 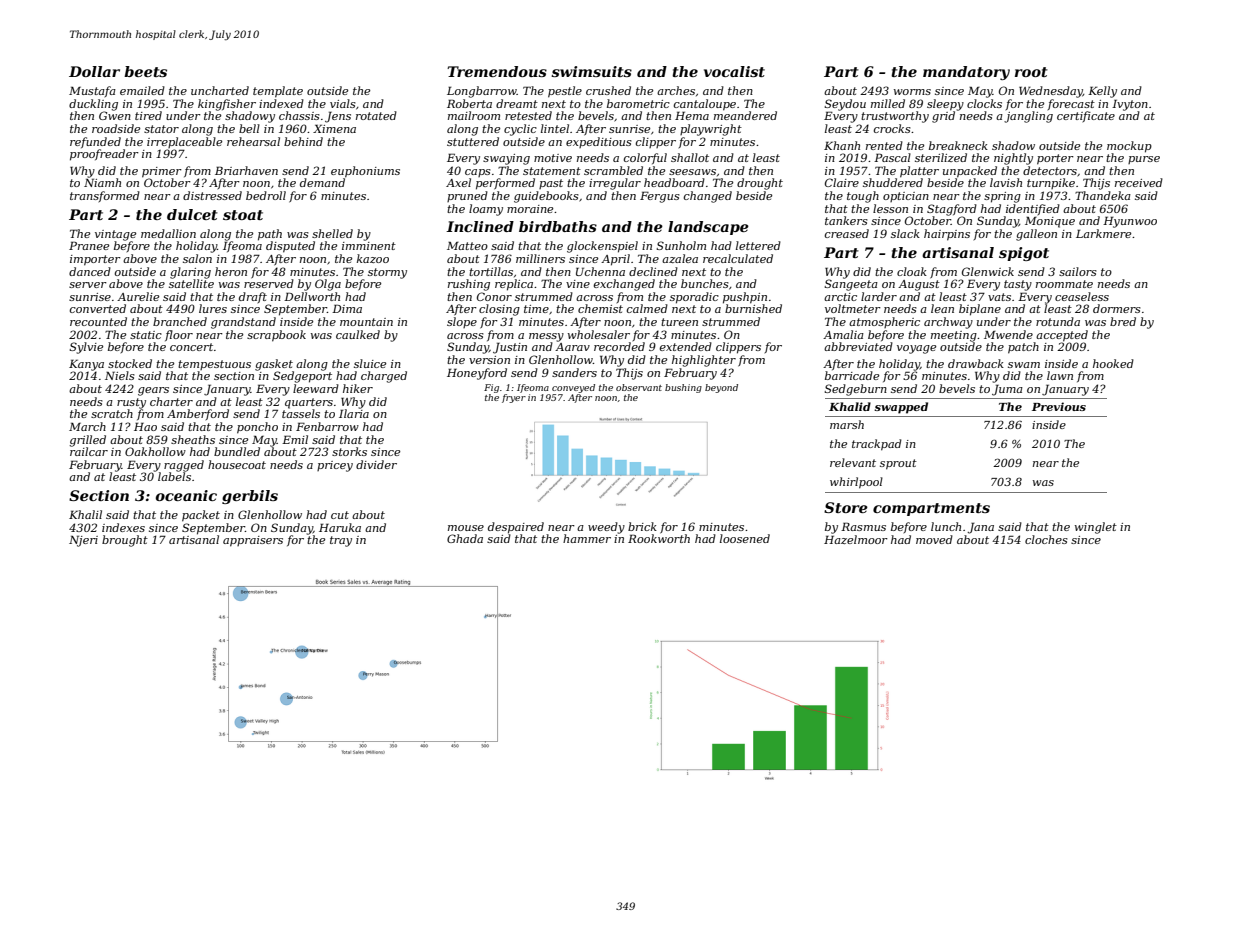 What do you see at coordinates (639, 387) in the screenshot?
I see `observant` at bounding box center [639, 387].
